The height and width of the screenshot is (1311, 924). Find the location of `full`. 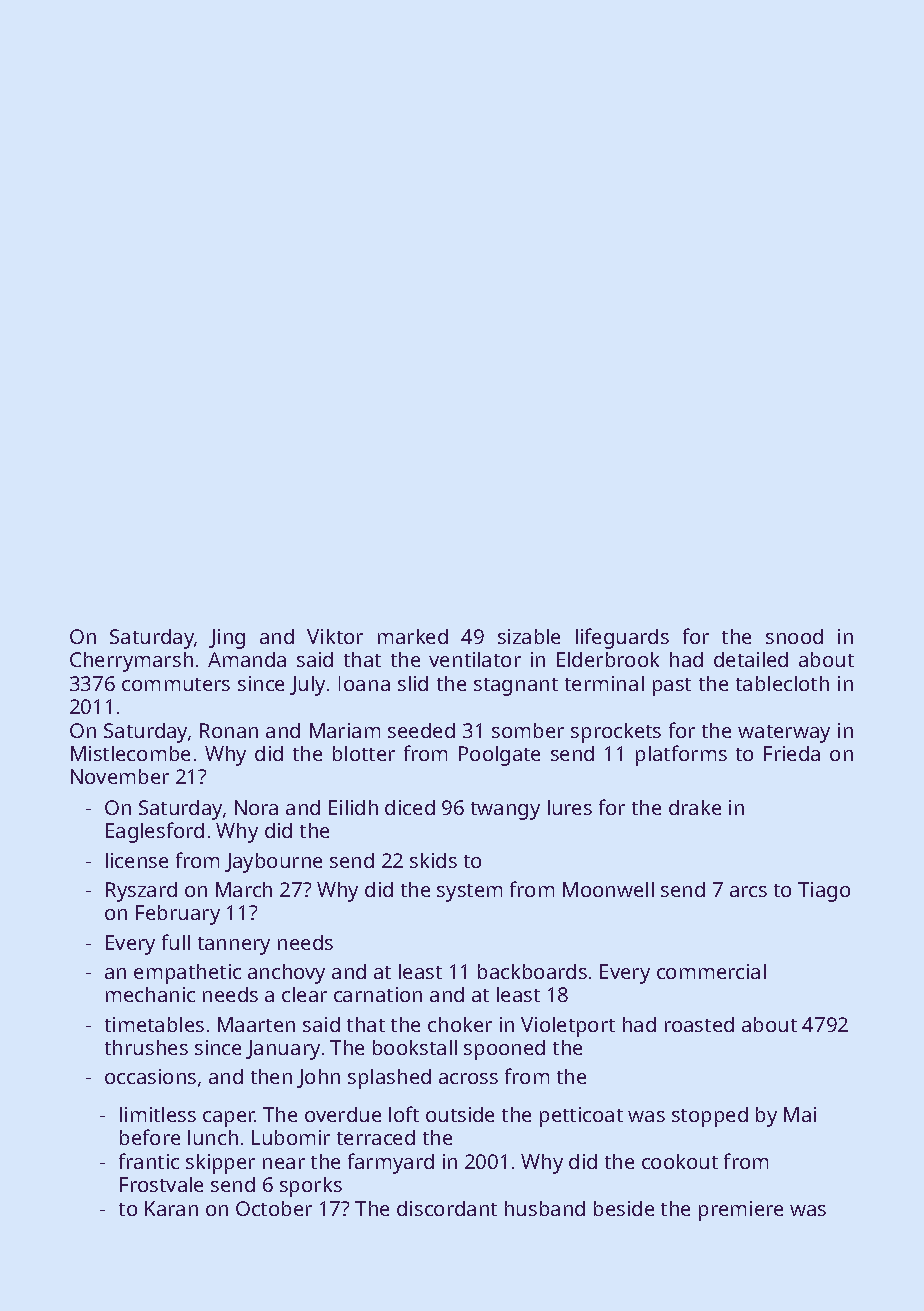

full is located at coordinates (176, 942).
